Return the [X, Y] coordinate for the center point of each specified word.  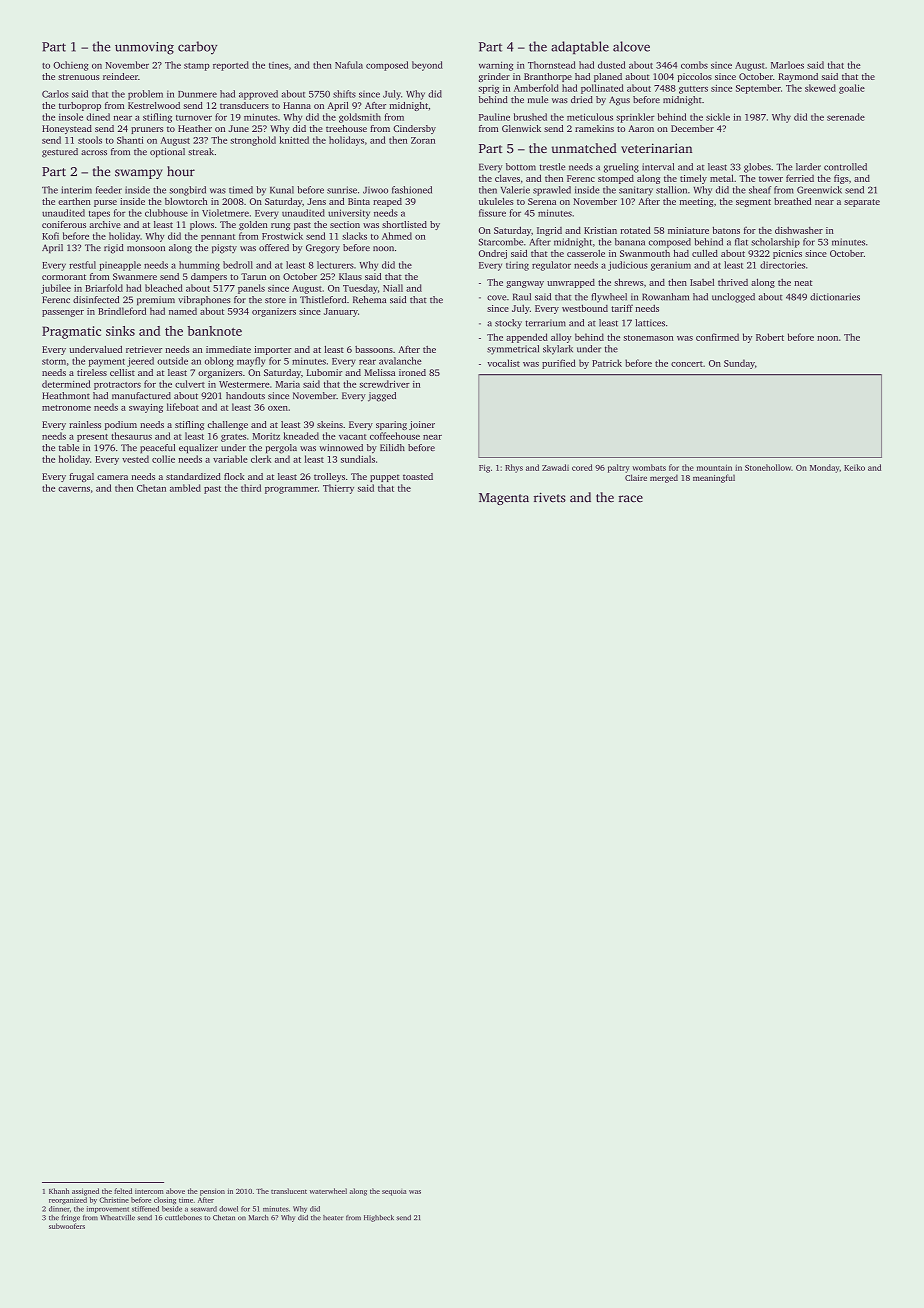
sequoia [394, 1193]
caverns [74, 489]
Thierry [338, 489]
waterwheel [328, 1191]
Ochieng [71, 66]
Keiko [854, 467]
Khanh [59, 1191]
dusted [612, 65]
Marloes [787, 65]
